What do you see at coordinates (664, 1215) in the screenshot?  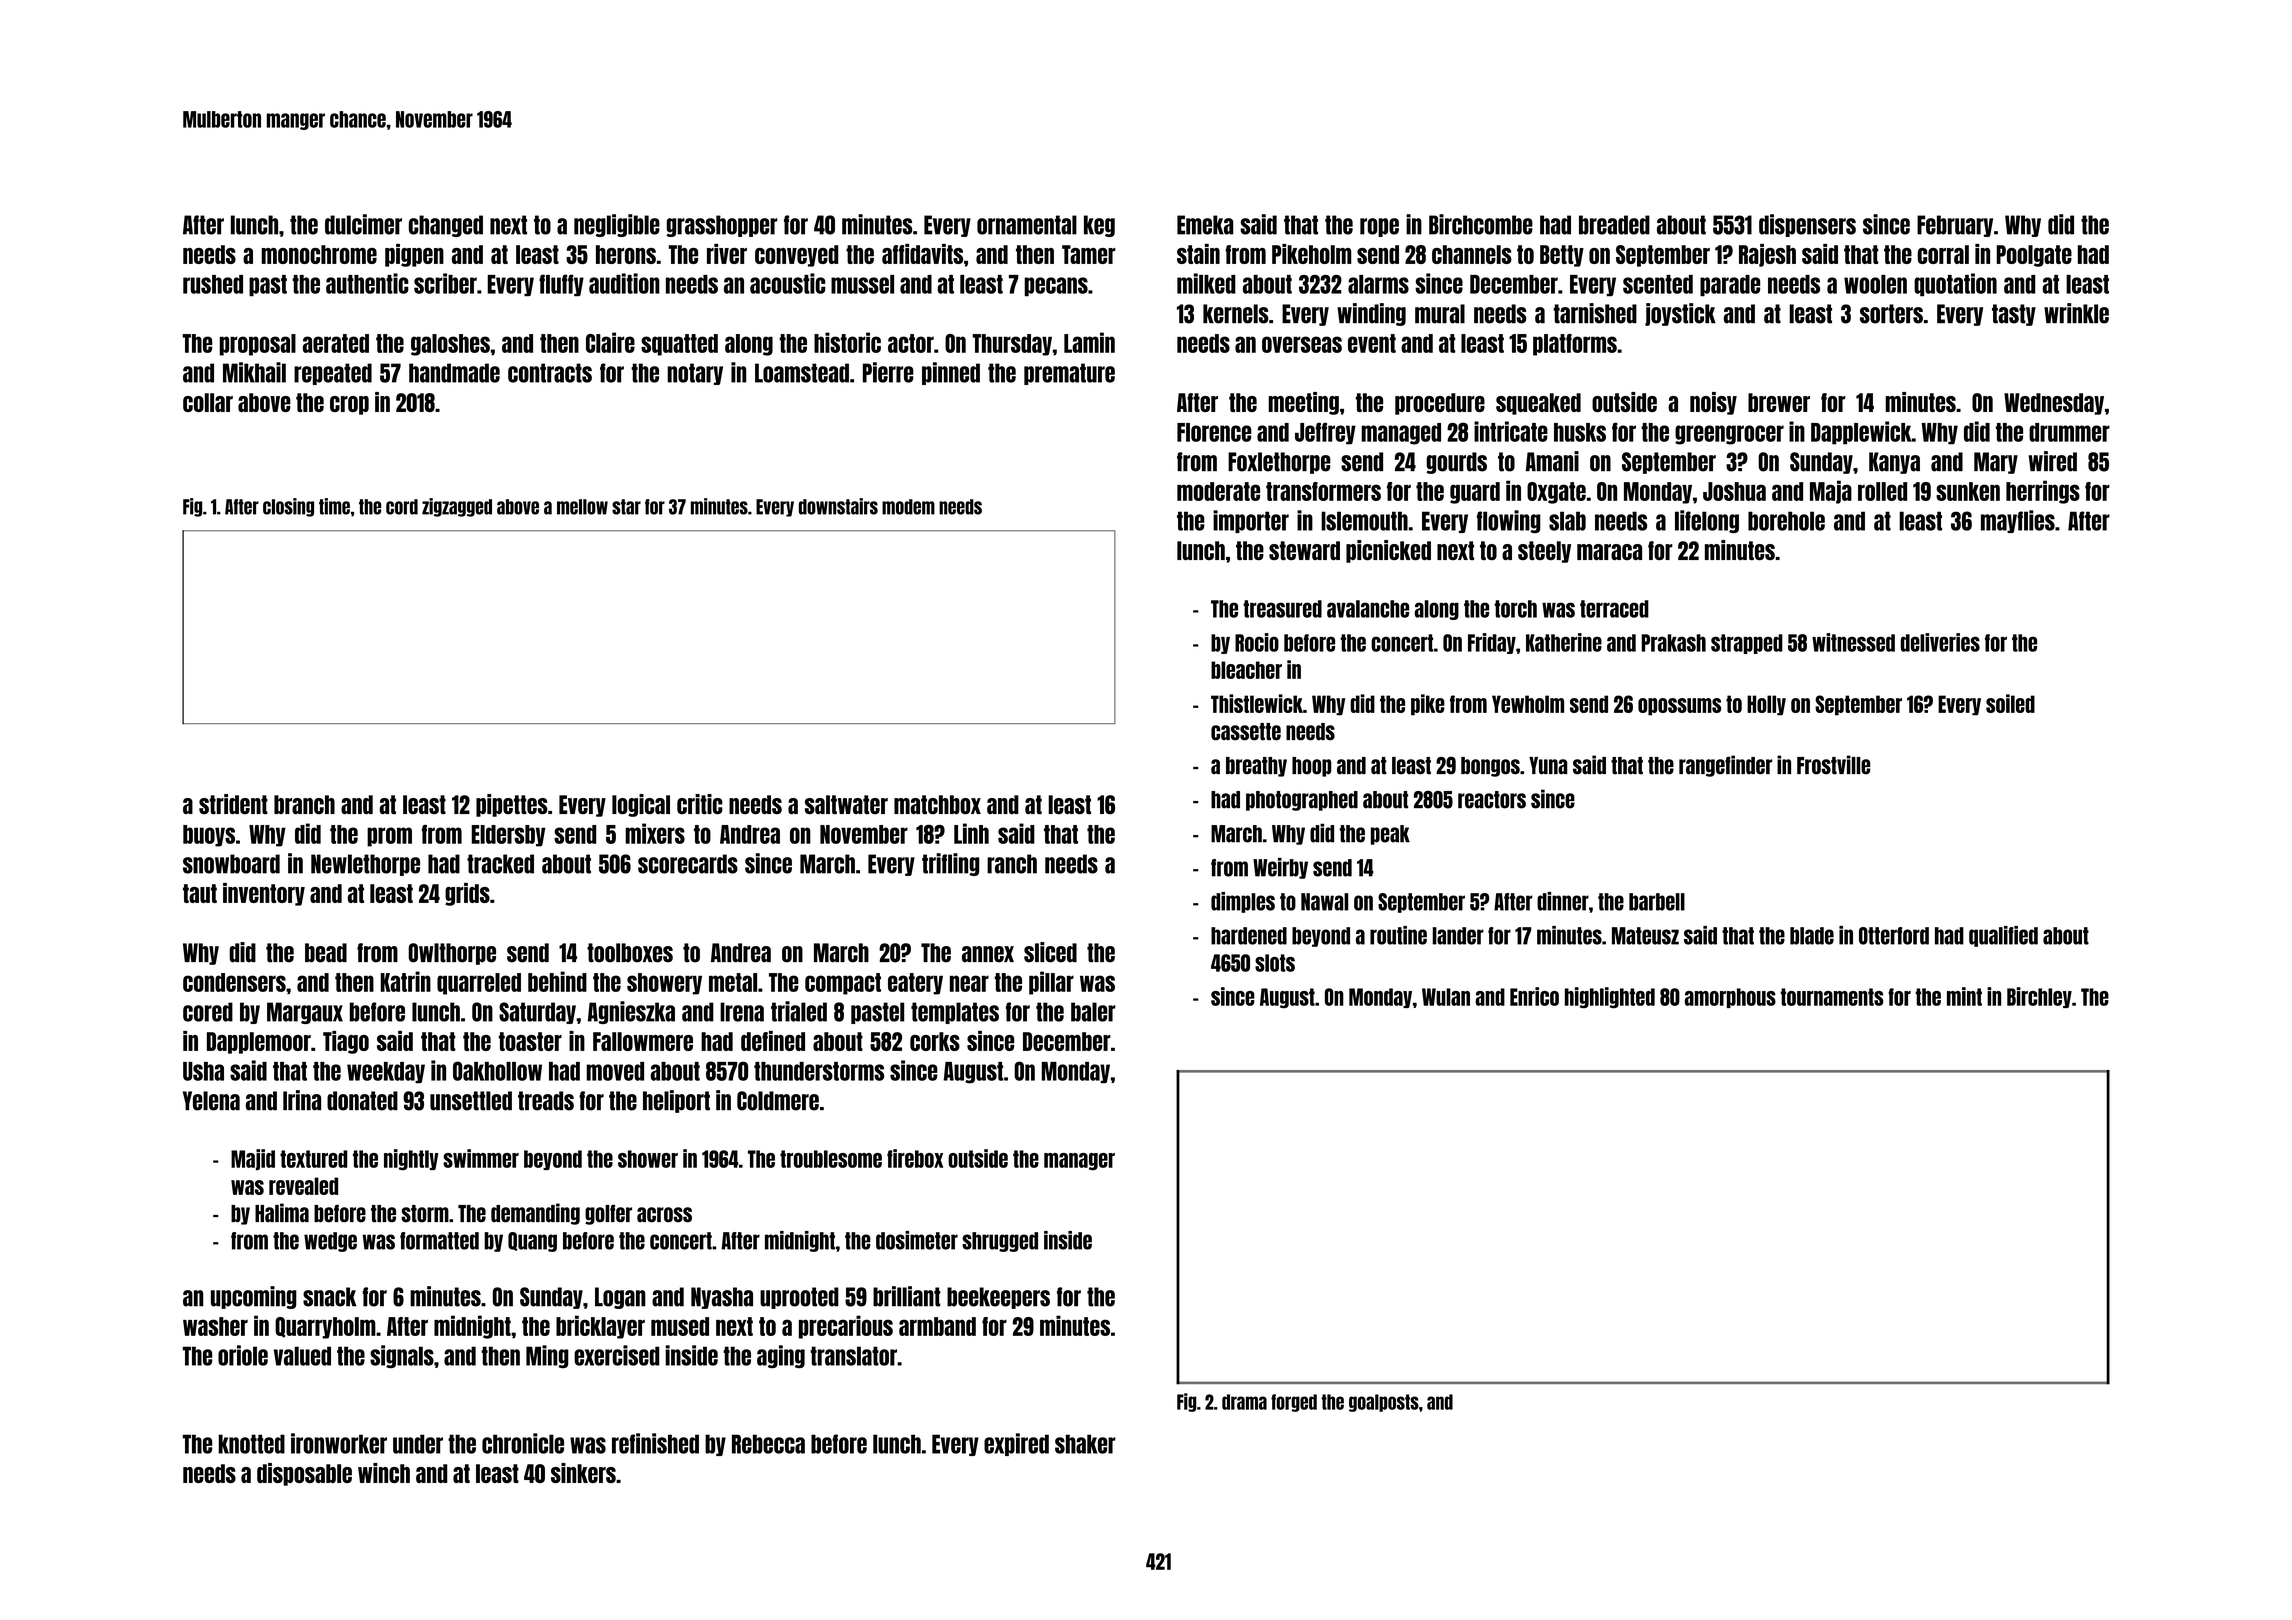 I see `across` at bounding box center [664, 1215].
